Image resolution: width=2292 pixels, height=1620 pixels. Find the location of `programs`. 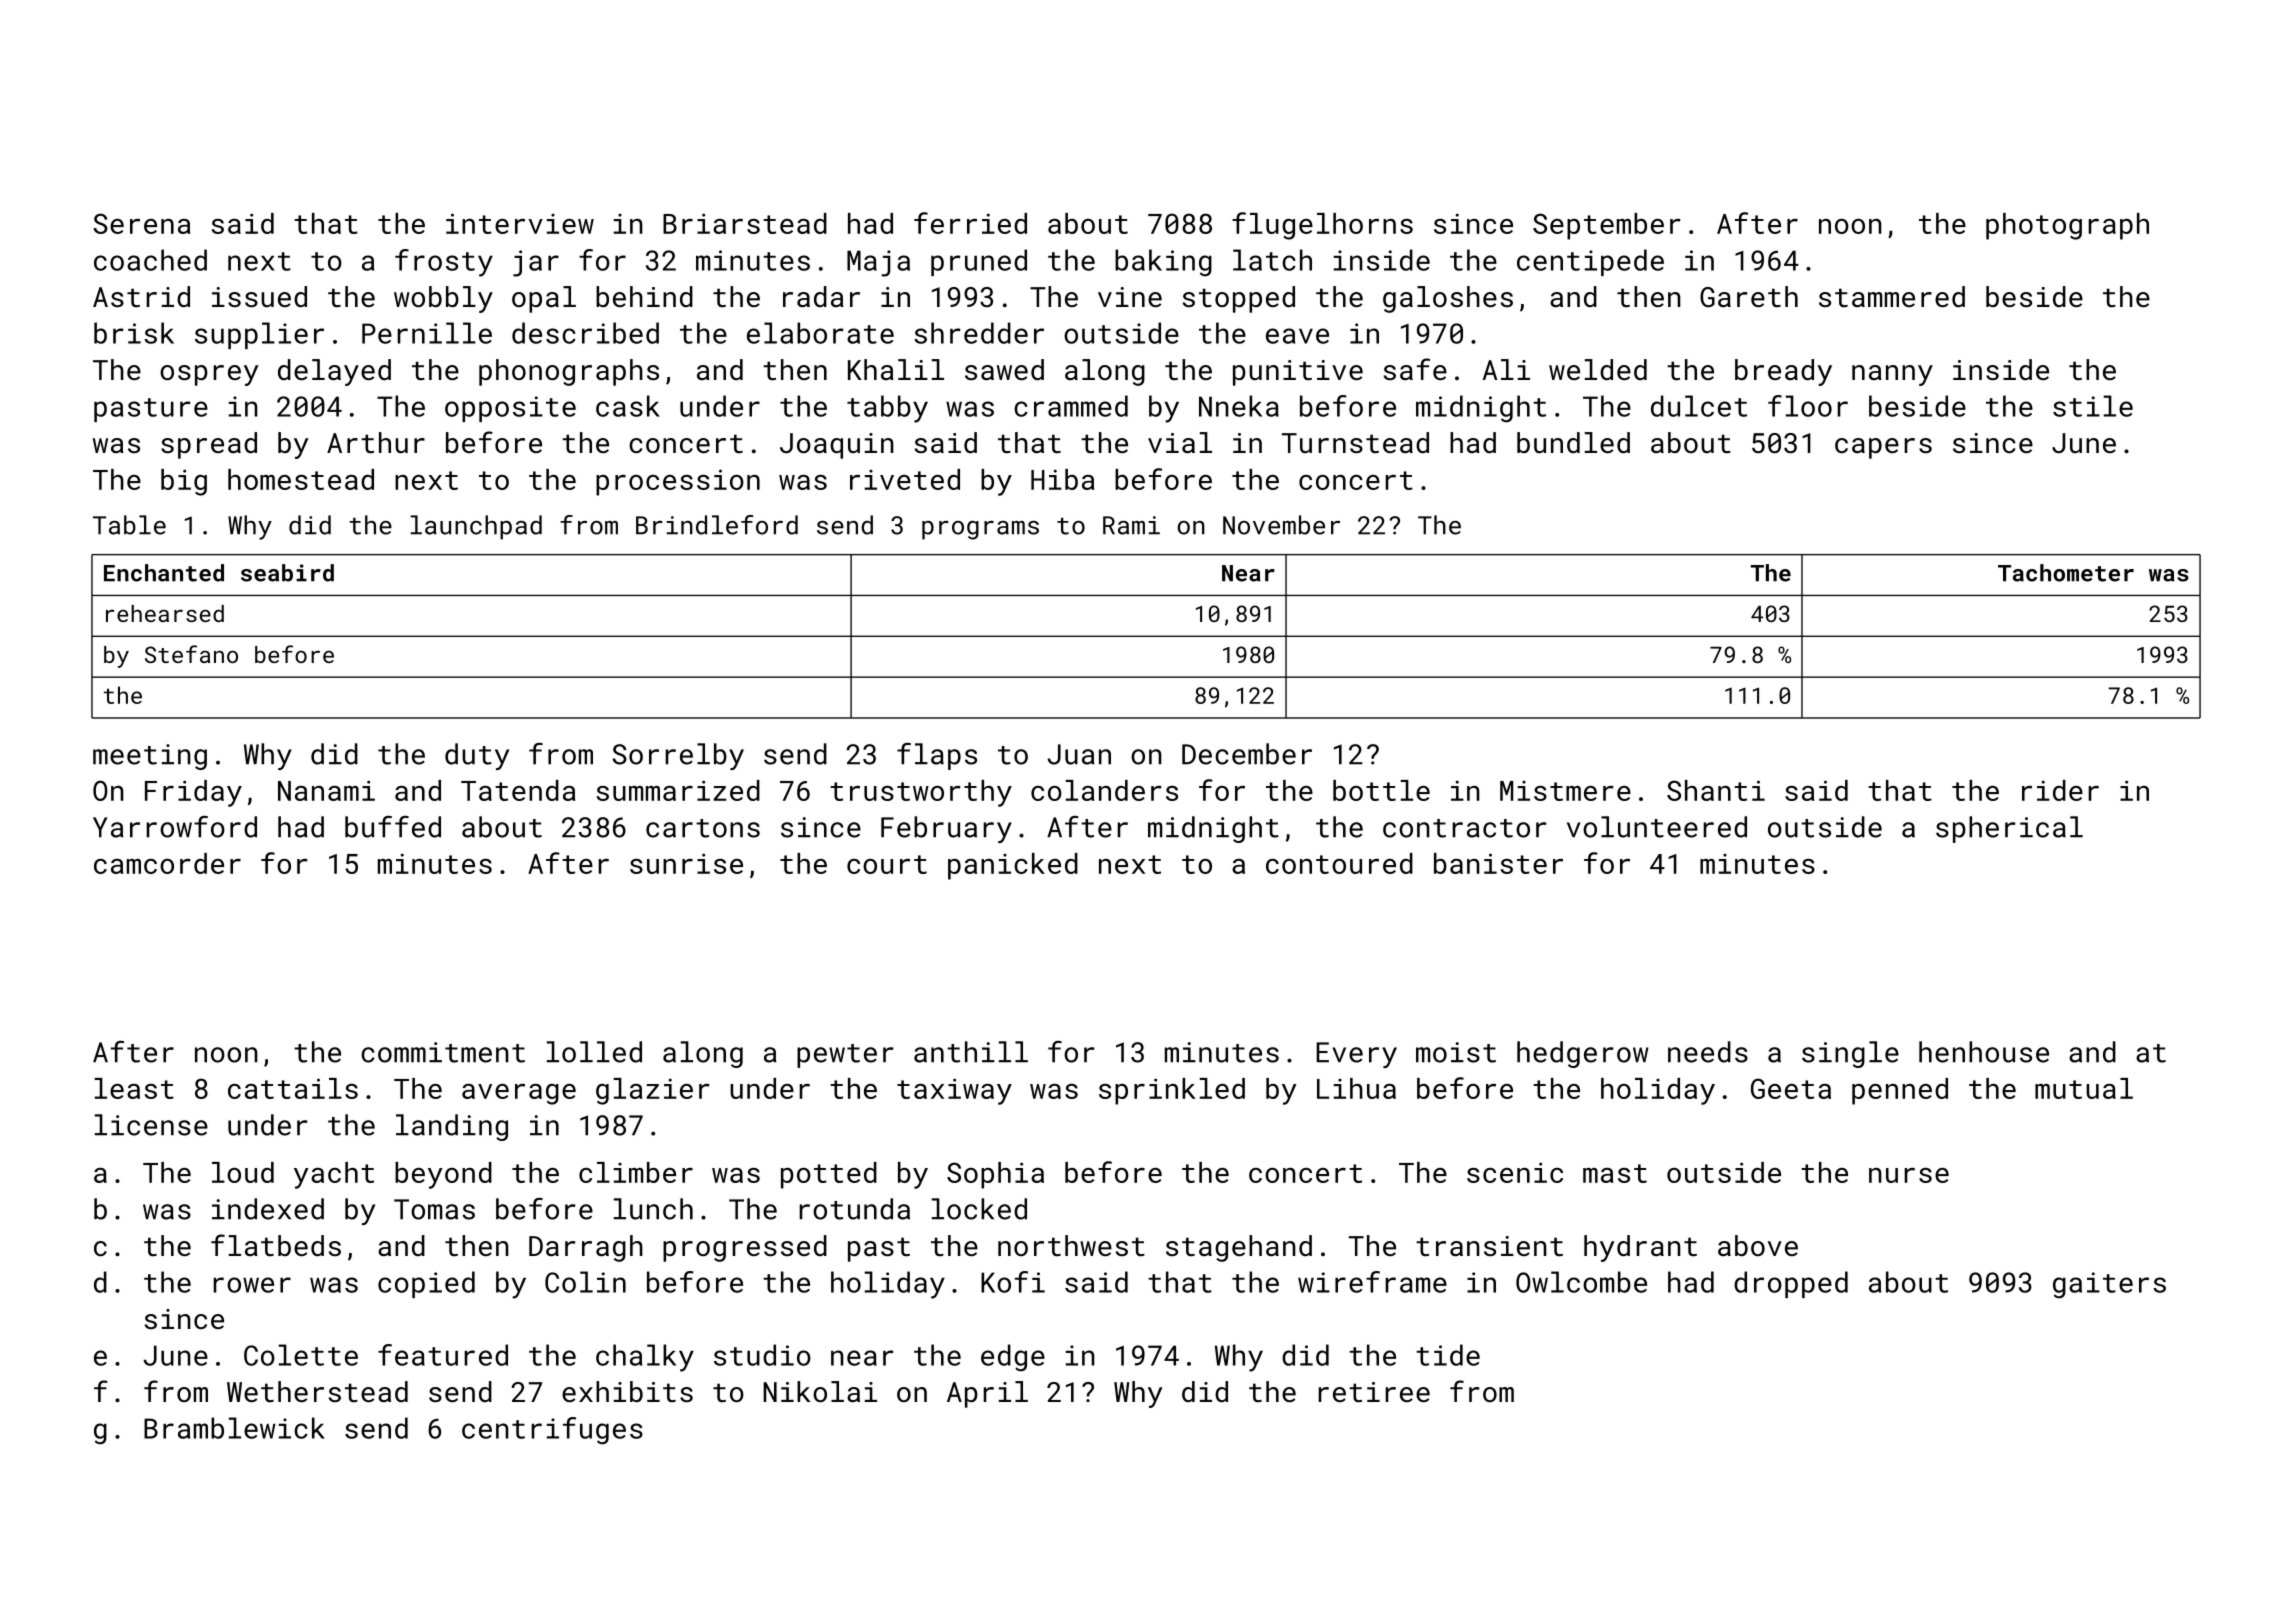

programs is located at coordinates (980, 530).
